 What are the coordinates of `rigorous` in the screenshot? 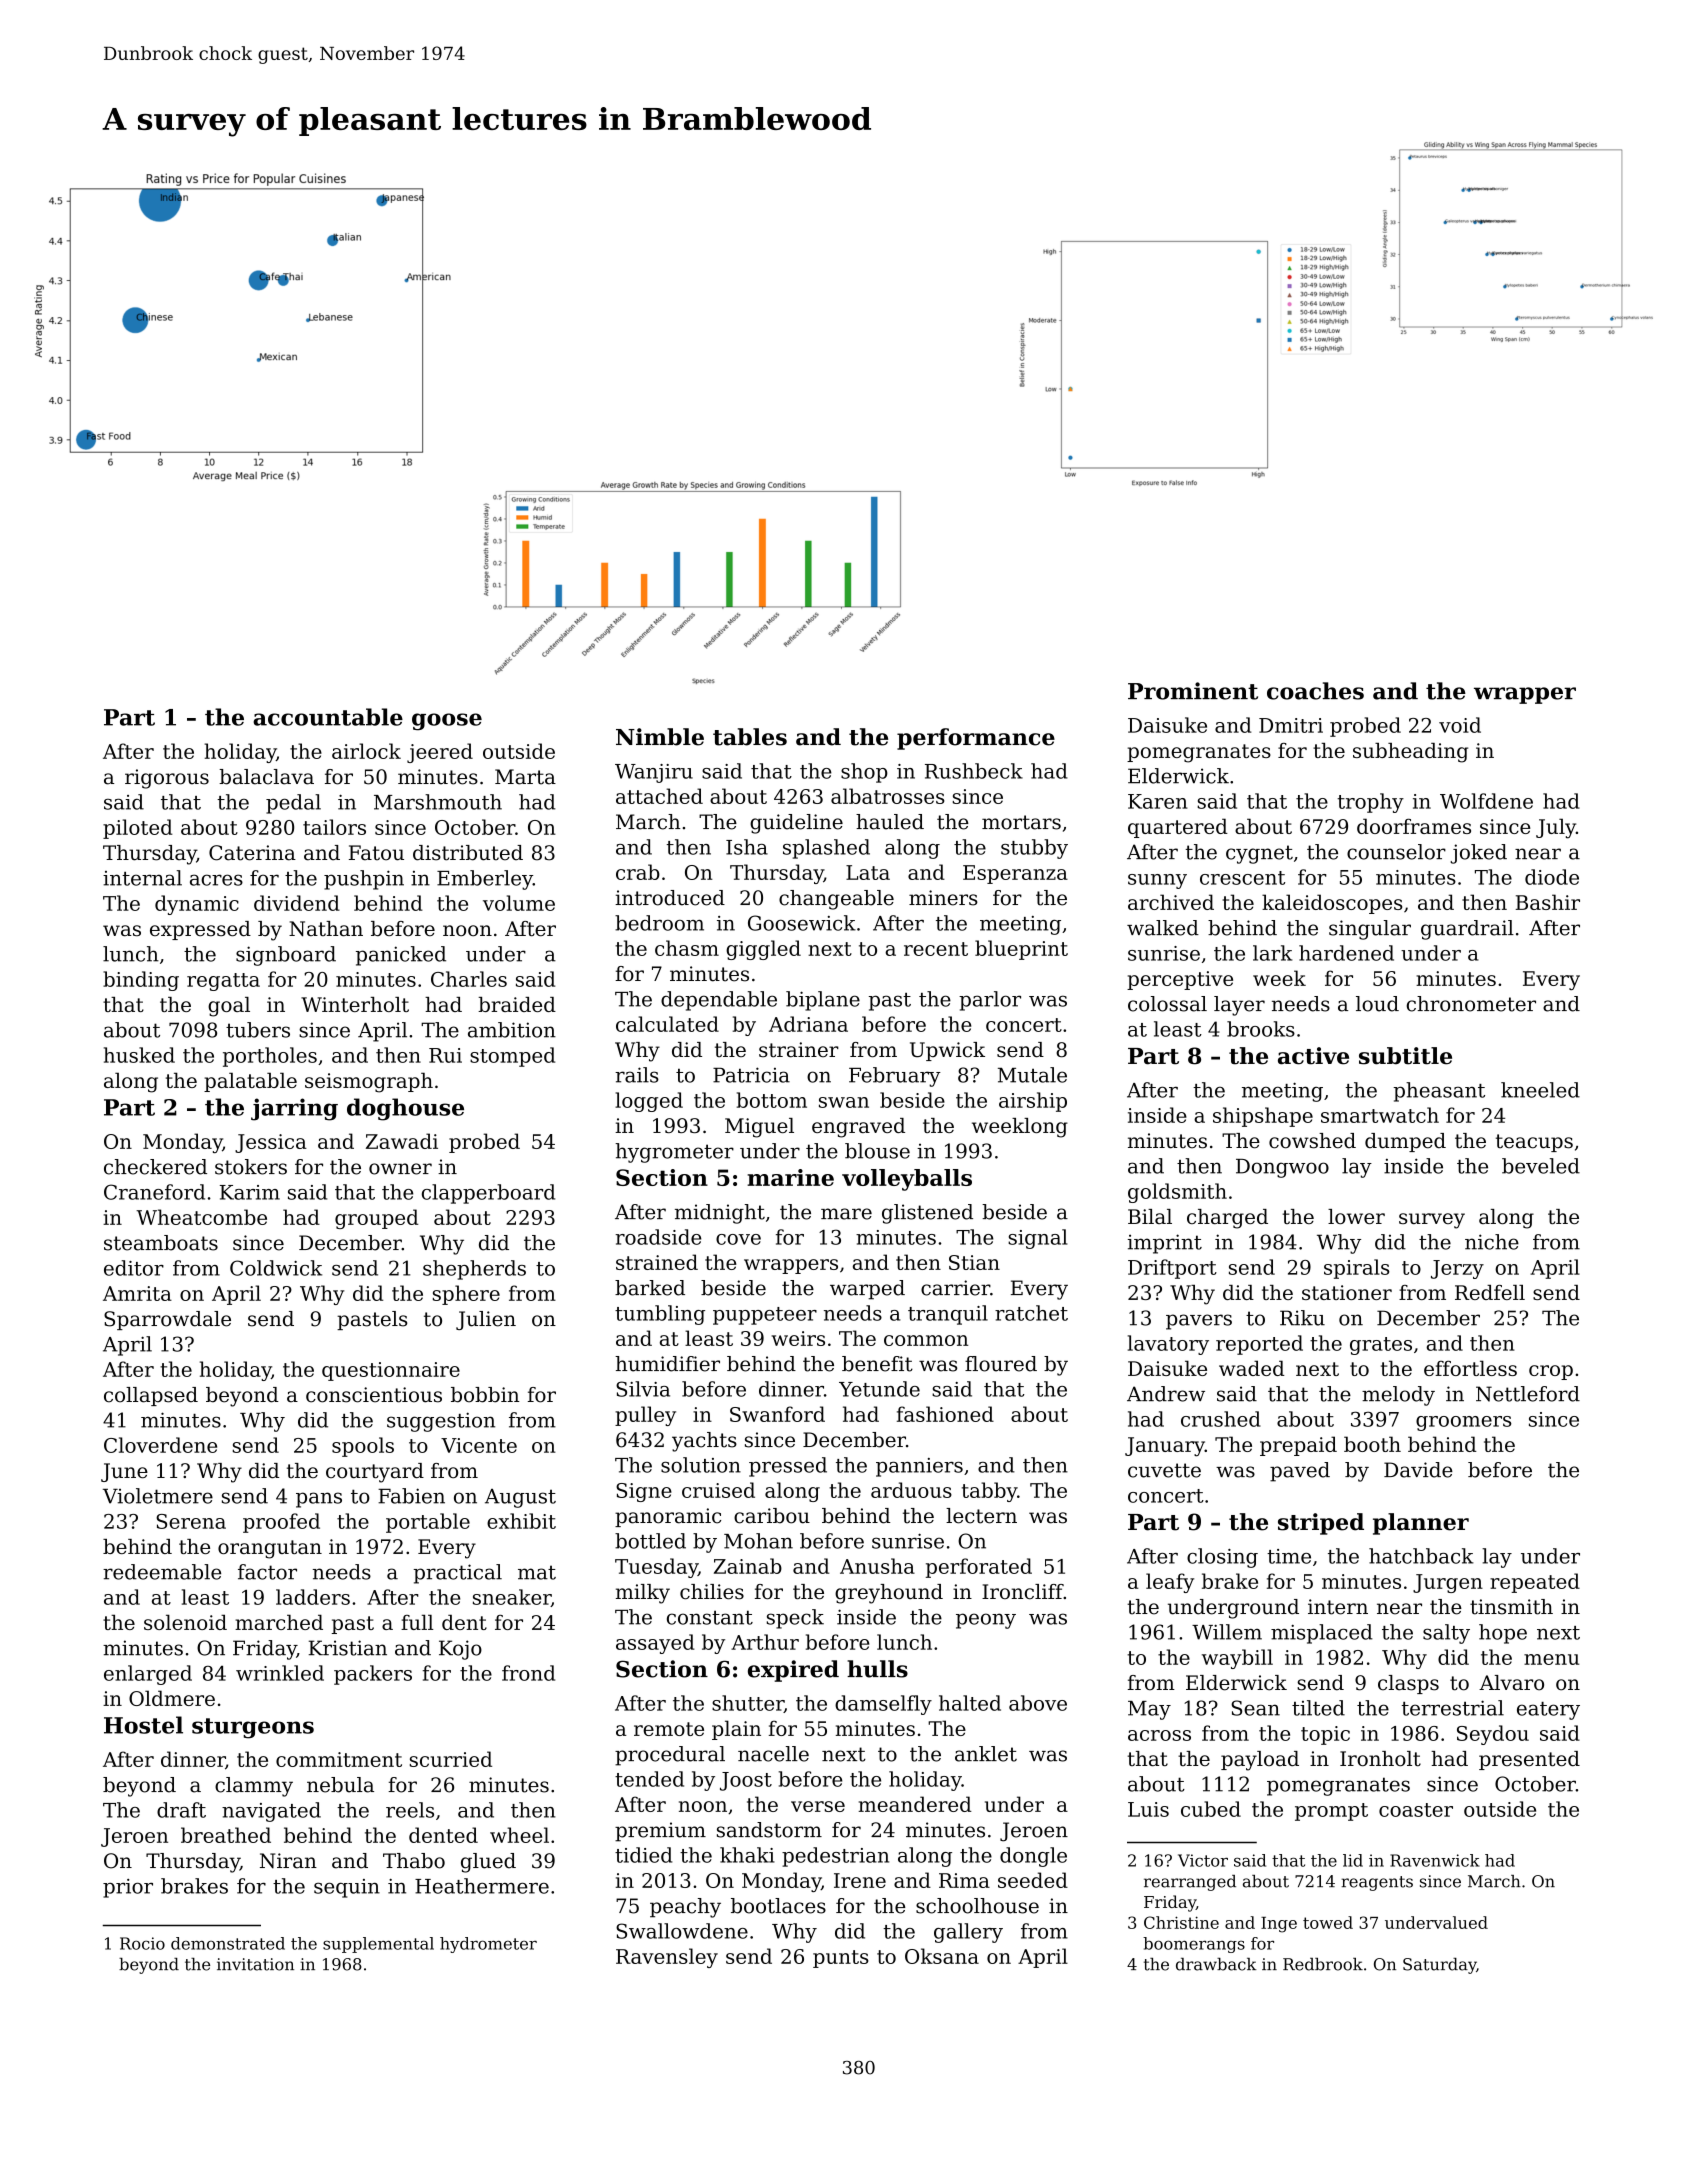 It's located at (167, 779).
